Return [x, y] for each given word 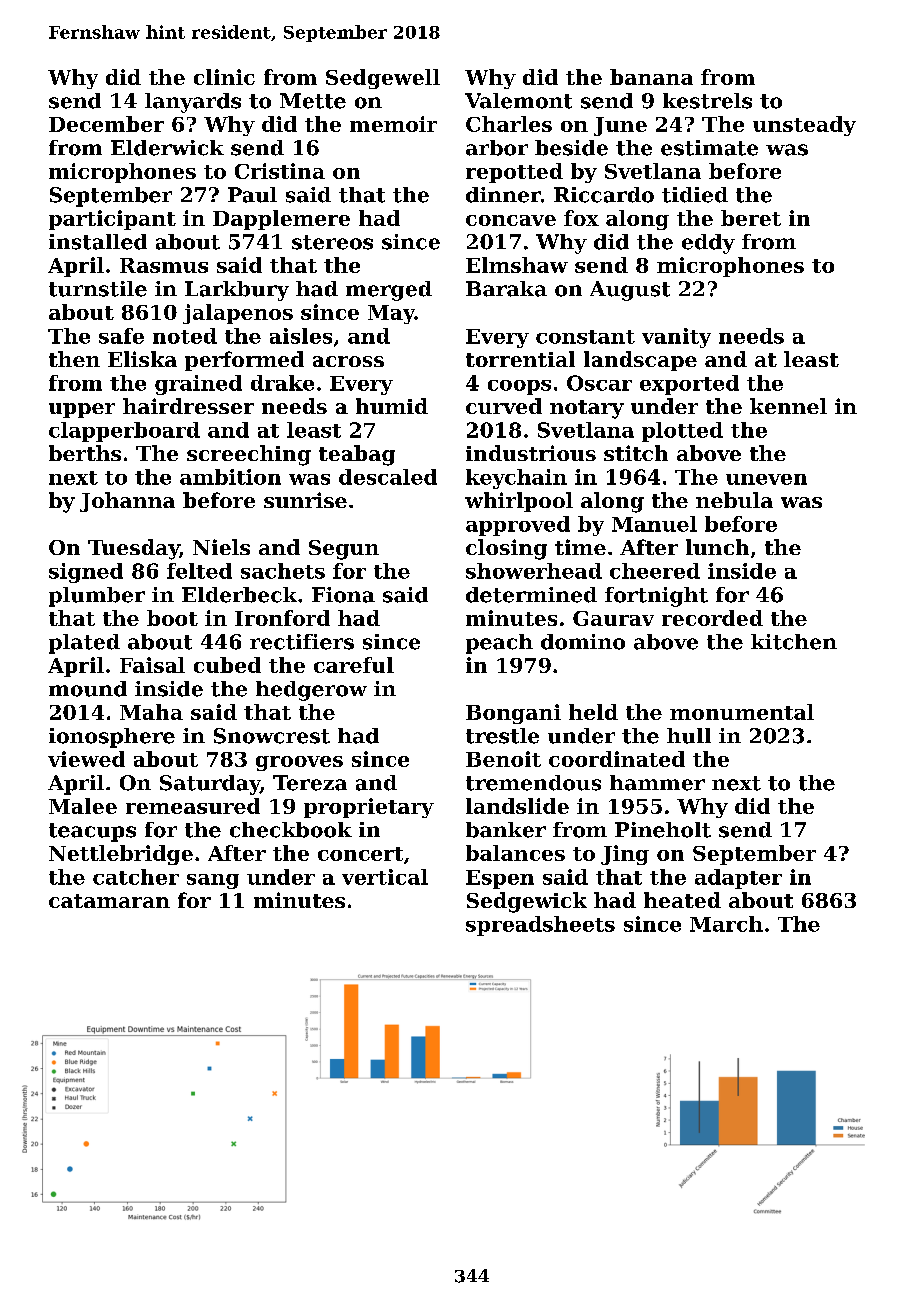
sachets [283, 571]
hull [689, 736]
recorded [712, 618]
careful [354, 665]
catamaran [109, 901]
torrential [520, 359]
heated [682, 900]
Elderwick [167, 148]
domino [583, 642]
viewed [86, 759]
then [74, 359]
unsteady [804, 126]
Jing [625, 855]
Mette [313, 101]
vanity [676, 338]
